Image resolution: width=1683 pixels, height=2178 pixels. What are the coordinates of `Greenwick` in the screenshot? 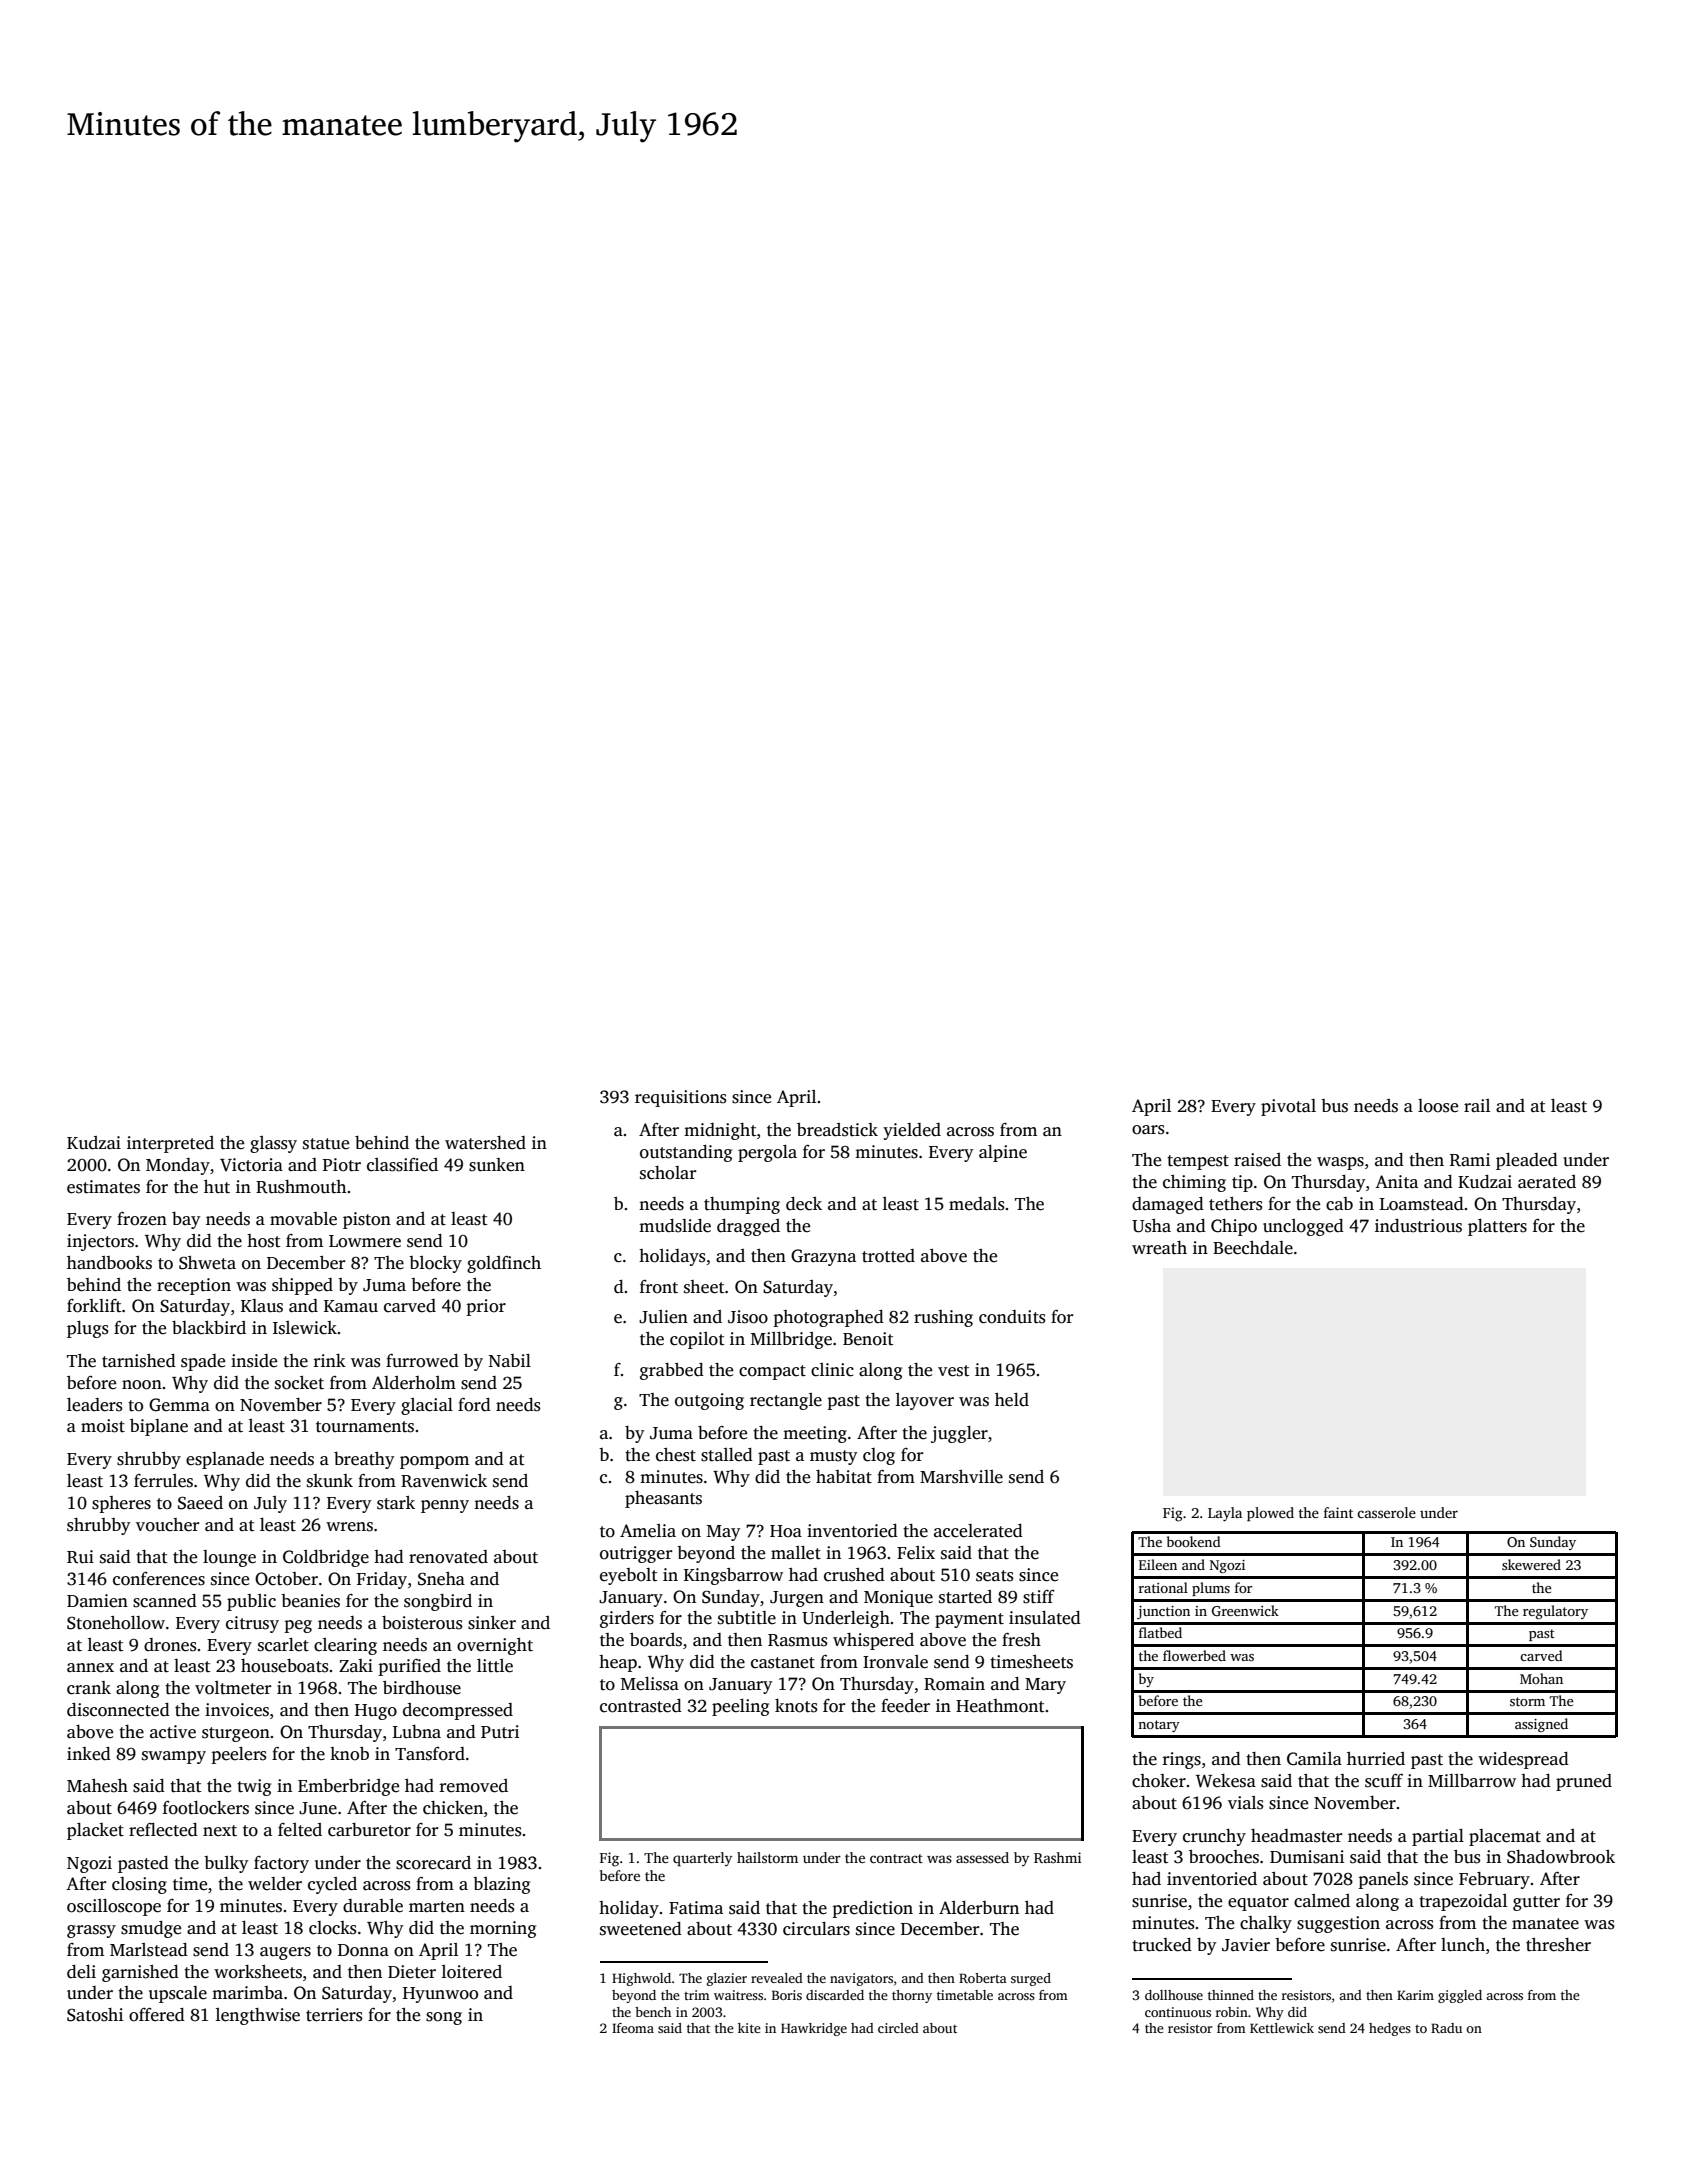 It's located at (1245, 1610).
